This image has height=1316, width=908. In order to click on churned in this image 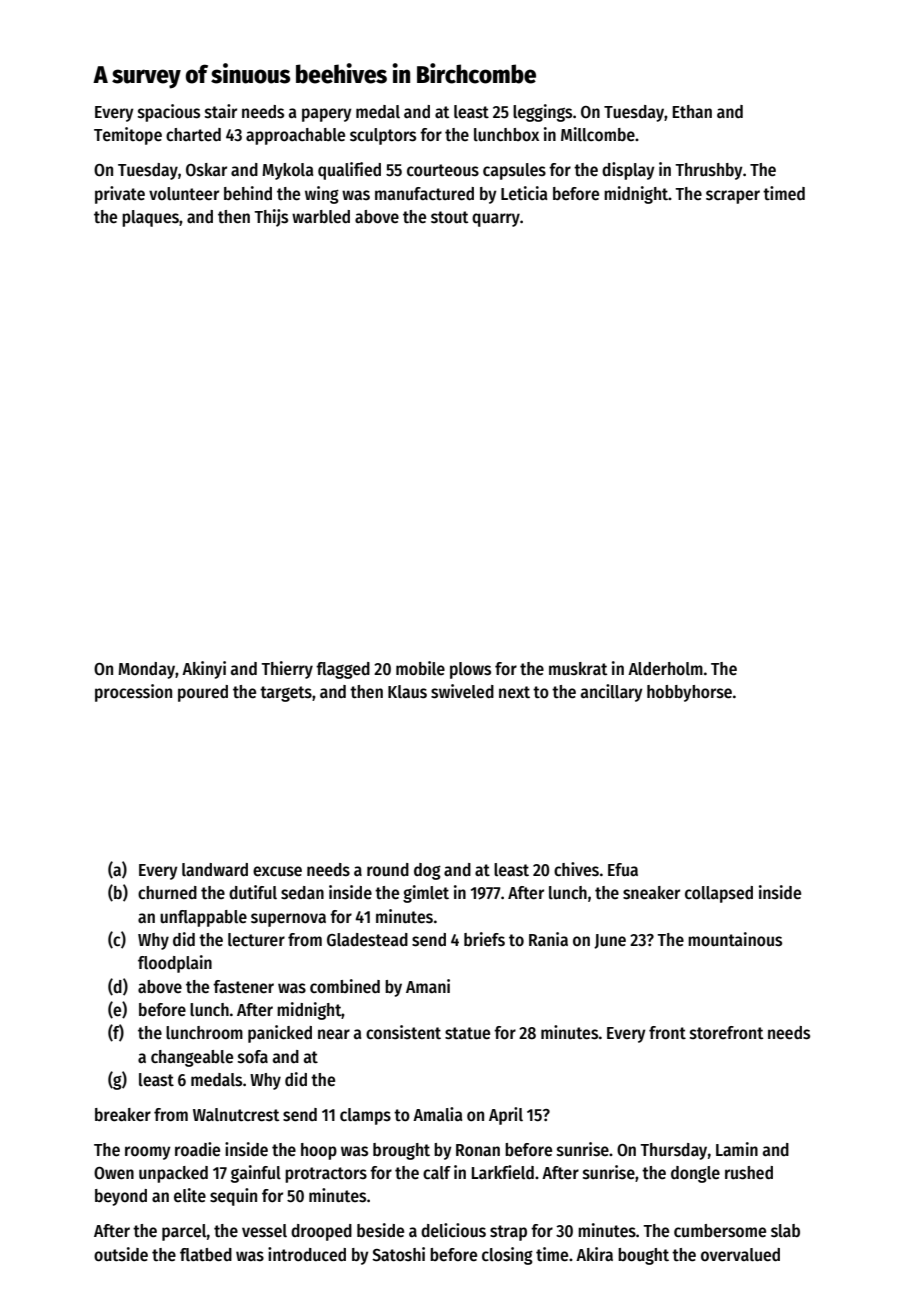, I will do `click(167, 893)`.
